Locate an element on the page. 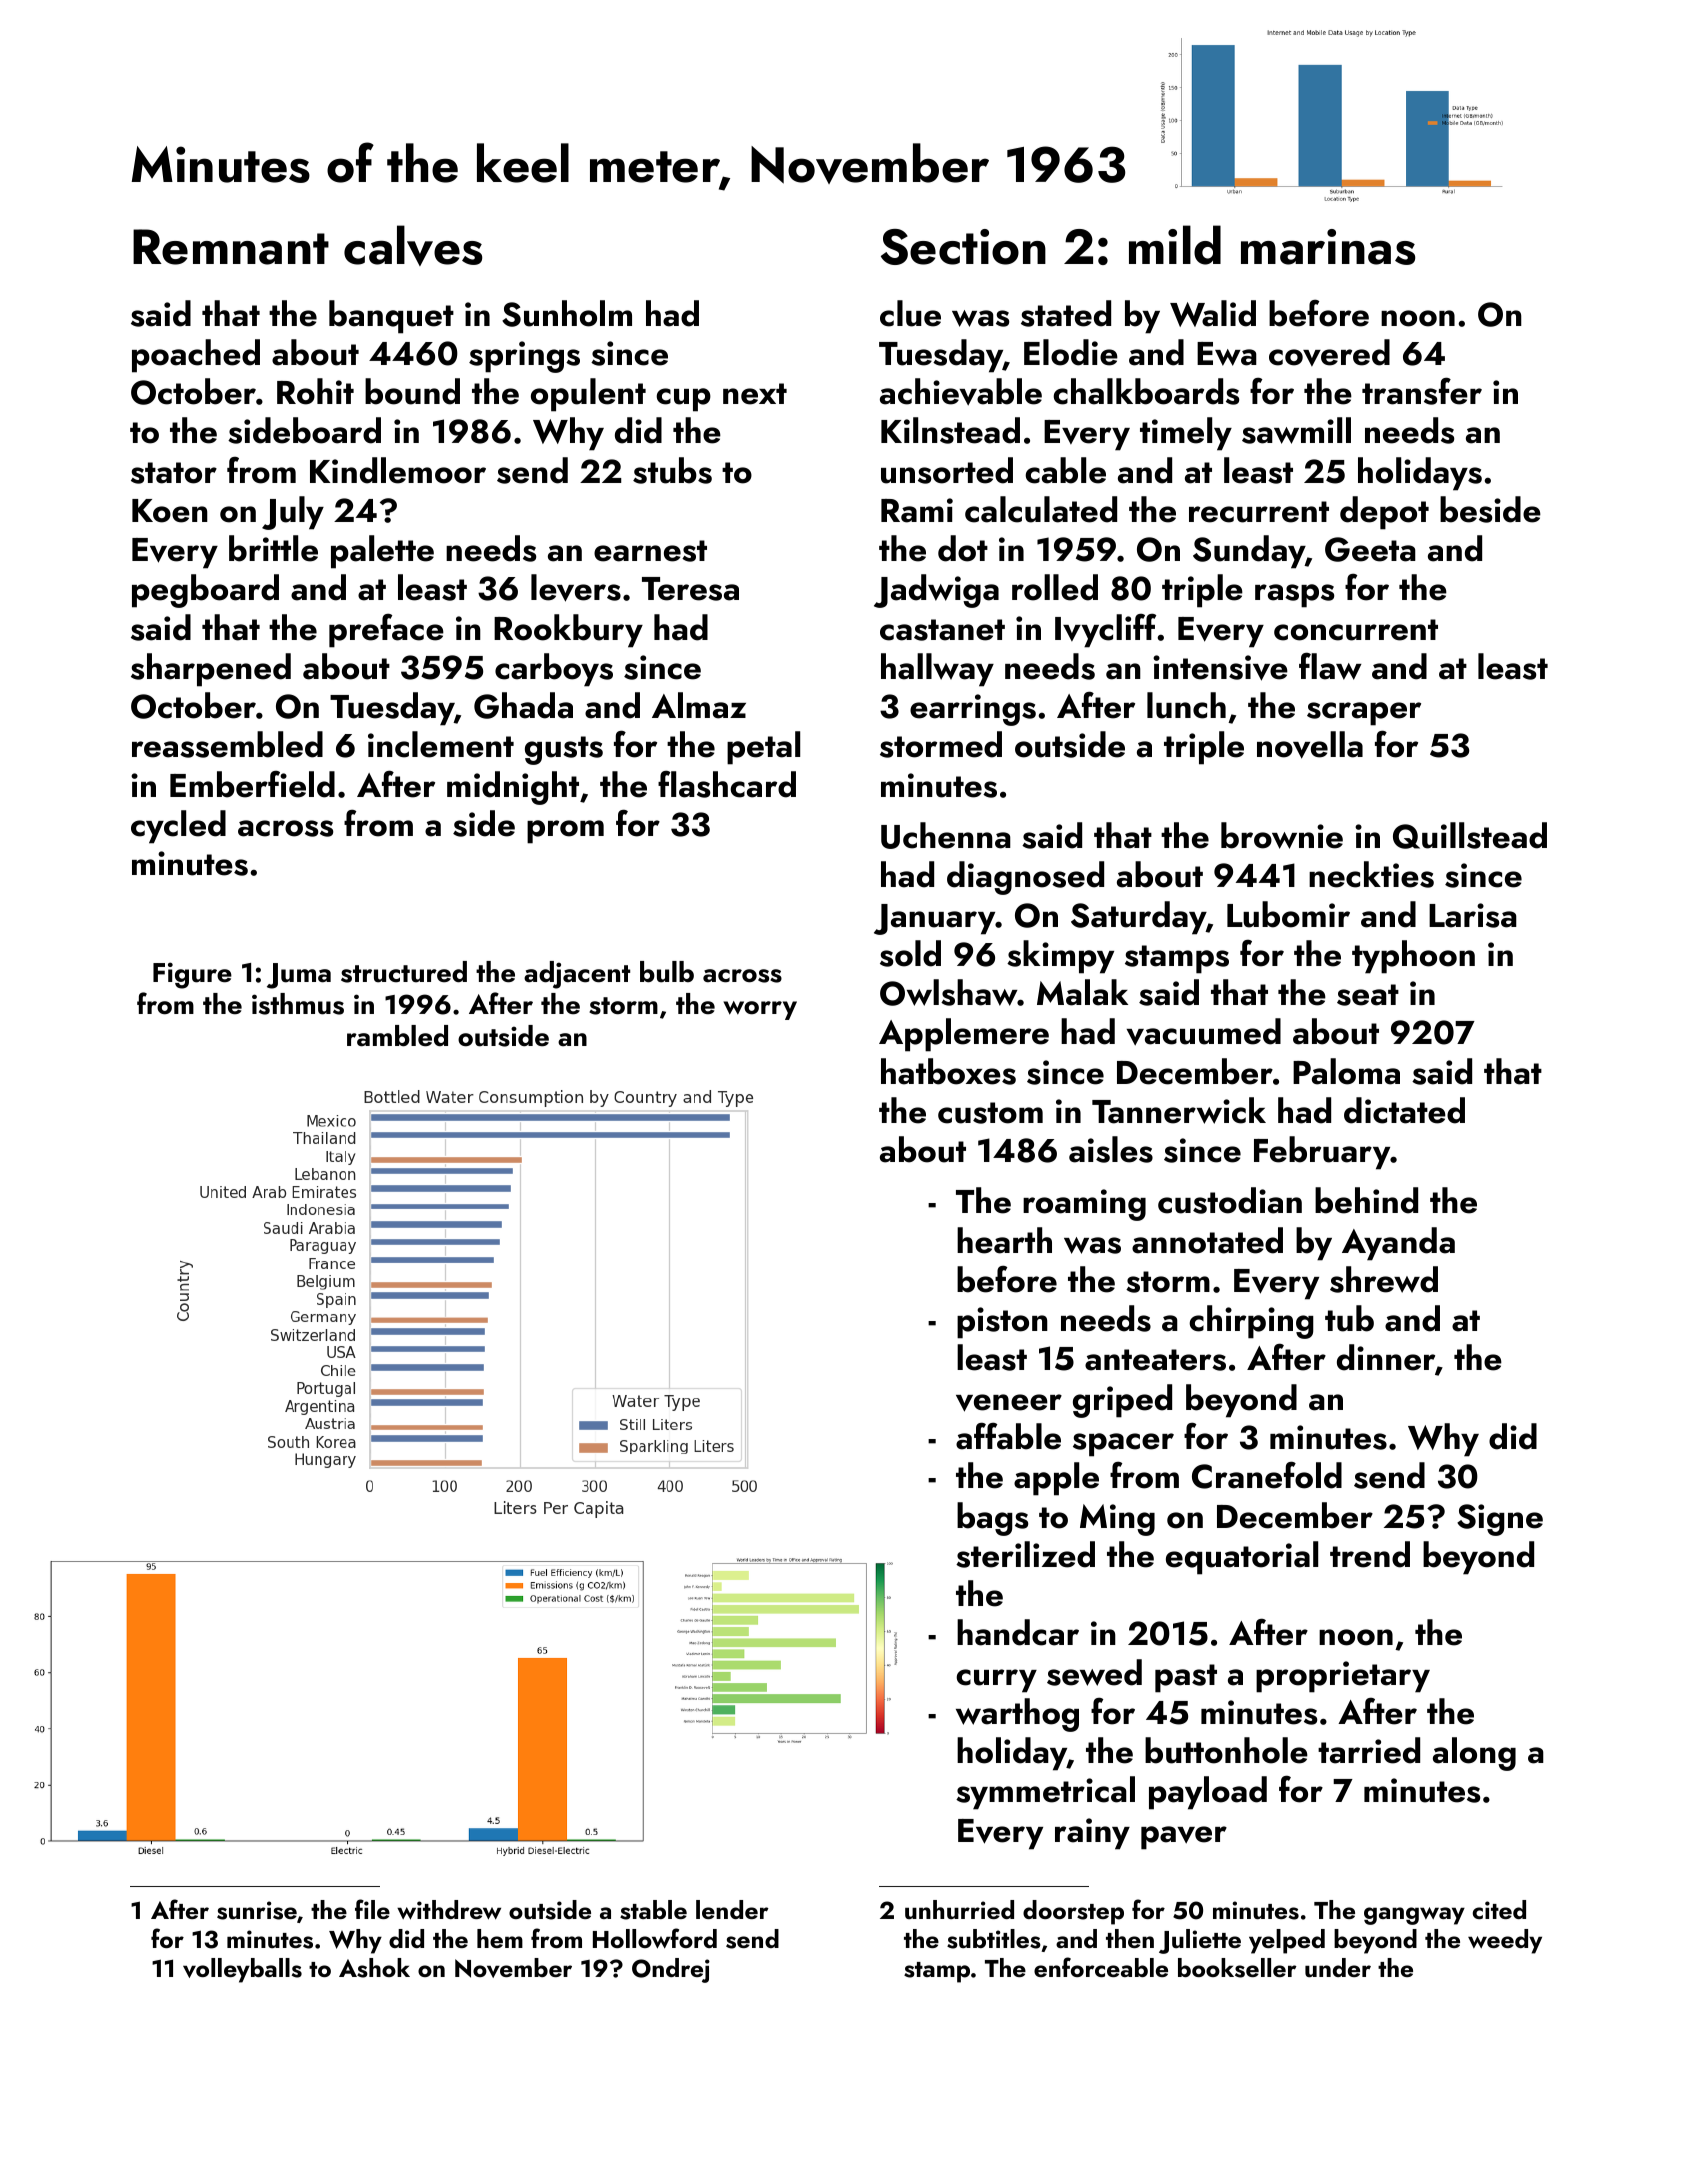 This document has height=2178, width=1683. worry is located at coordinates (760, 1010).
